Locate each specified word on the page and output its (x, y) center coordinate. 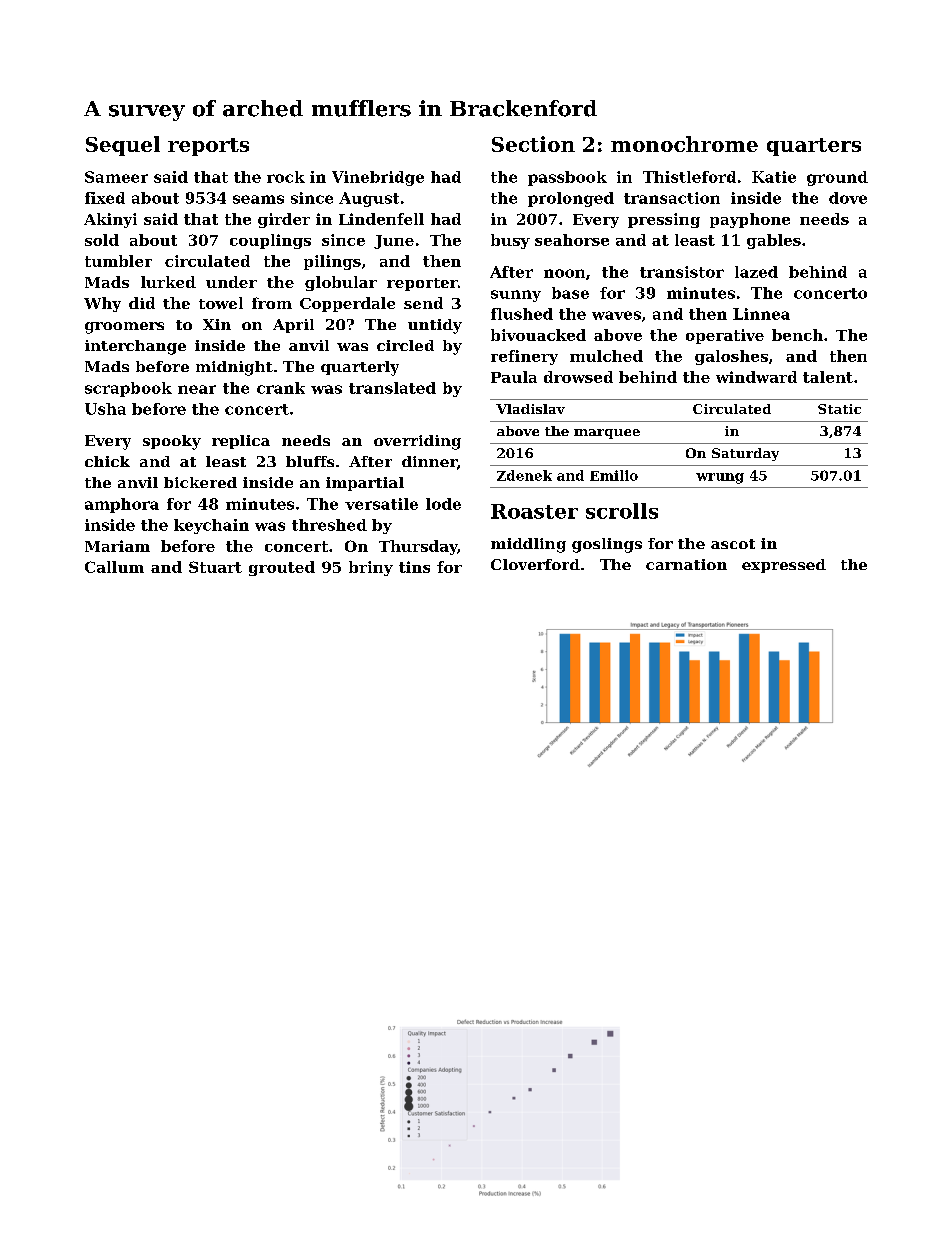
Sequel (123, 146)
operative (725, 336)
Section (533, 144)
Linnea (761, 314)
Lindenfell (381, 219)
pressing (664, 220)
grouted (282, 568)
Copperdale (347, 304)
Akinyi (110, 220)
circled (405, 345)
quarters (814, 147)
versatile (381, 504)
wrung (720, 478)
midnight (234, 368)
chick (107, 461)
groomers (124, 328)
